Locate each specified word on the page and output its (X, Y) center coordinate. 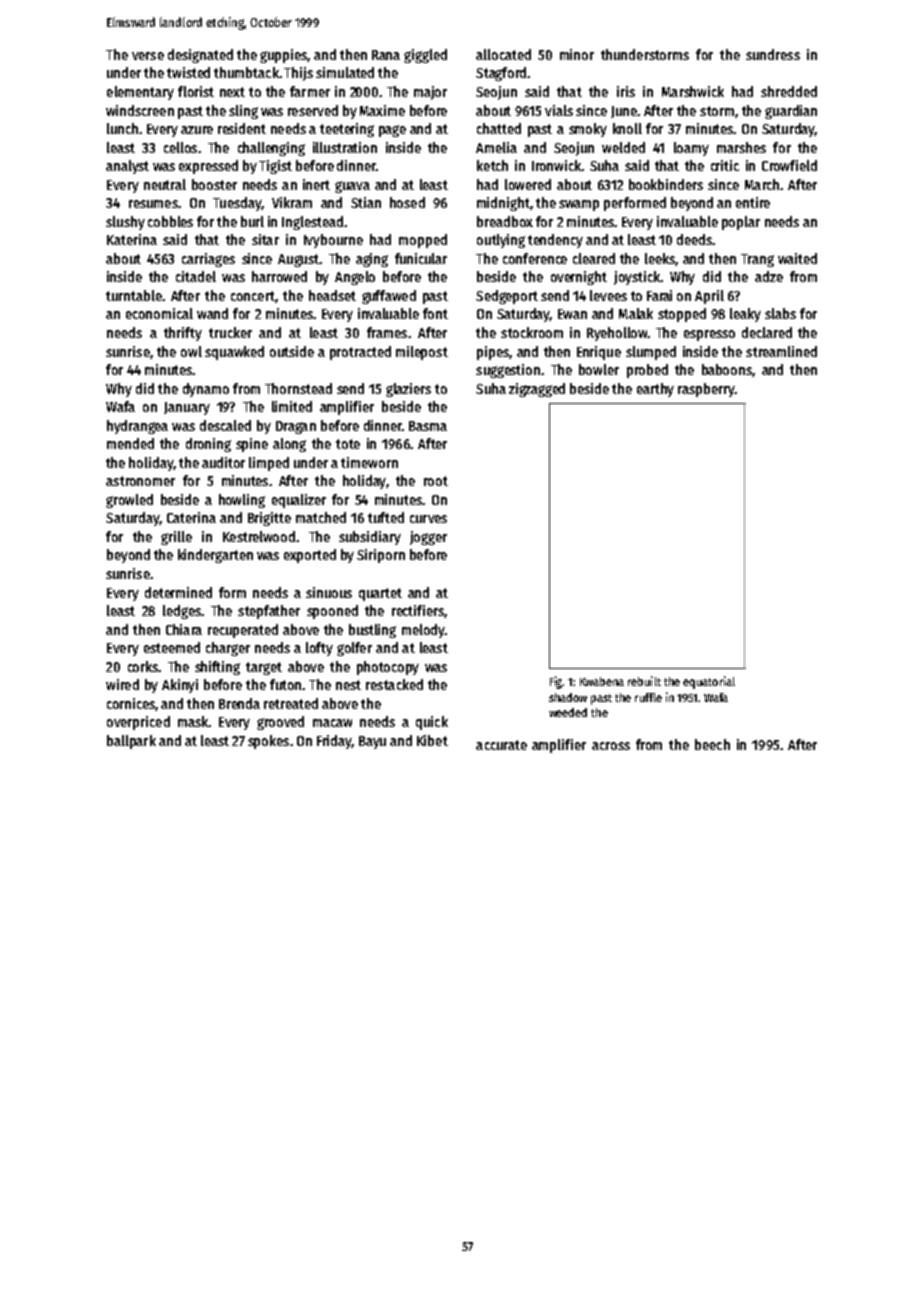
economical (159, 313)
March (762, 184)
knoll (627, 128)
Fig (556, 682)
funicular (421, 258)
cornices (131, 704)
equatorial (709, 682)
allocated (503, 54)
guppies (283, 56)
